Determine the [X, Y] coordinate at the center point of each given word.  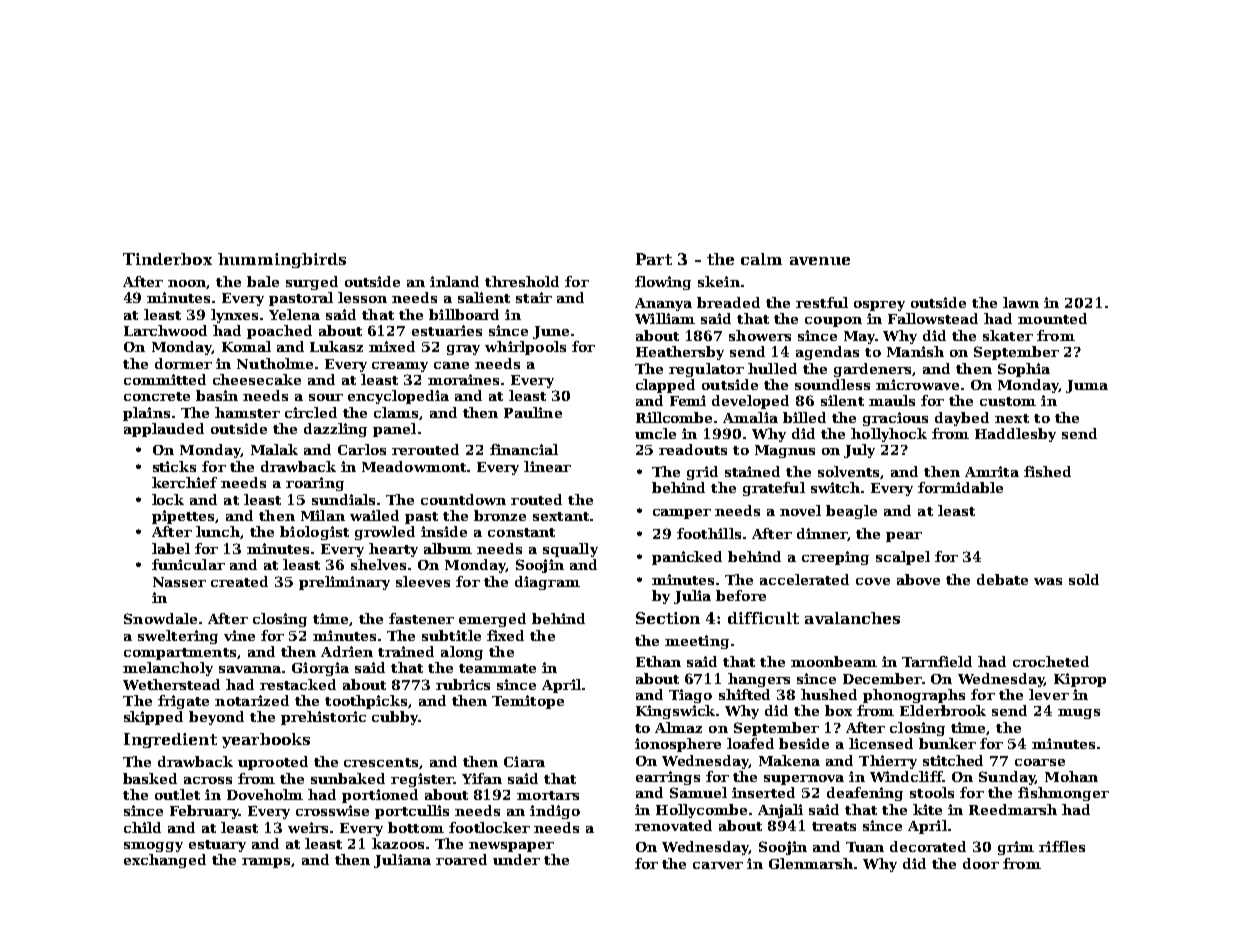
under [516, 859]
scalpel [903, 558]
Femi [688, 400]
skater [1008, 335]
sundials [343, 499]
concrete [157, 396]
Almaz [678, 727]
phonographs [914, 696]
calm [761, 259]
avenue [820, 261]
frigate [183, 702]
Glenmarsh [811, 863]
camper [682, 514]
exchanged [165, 861]
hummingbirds [282, 260]
